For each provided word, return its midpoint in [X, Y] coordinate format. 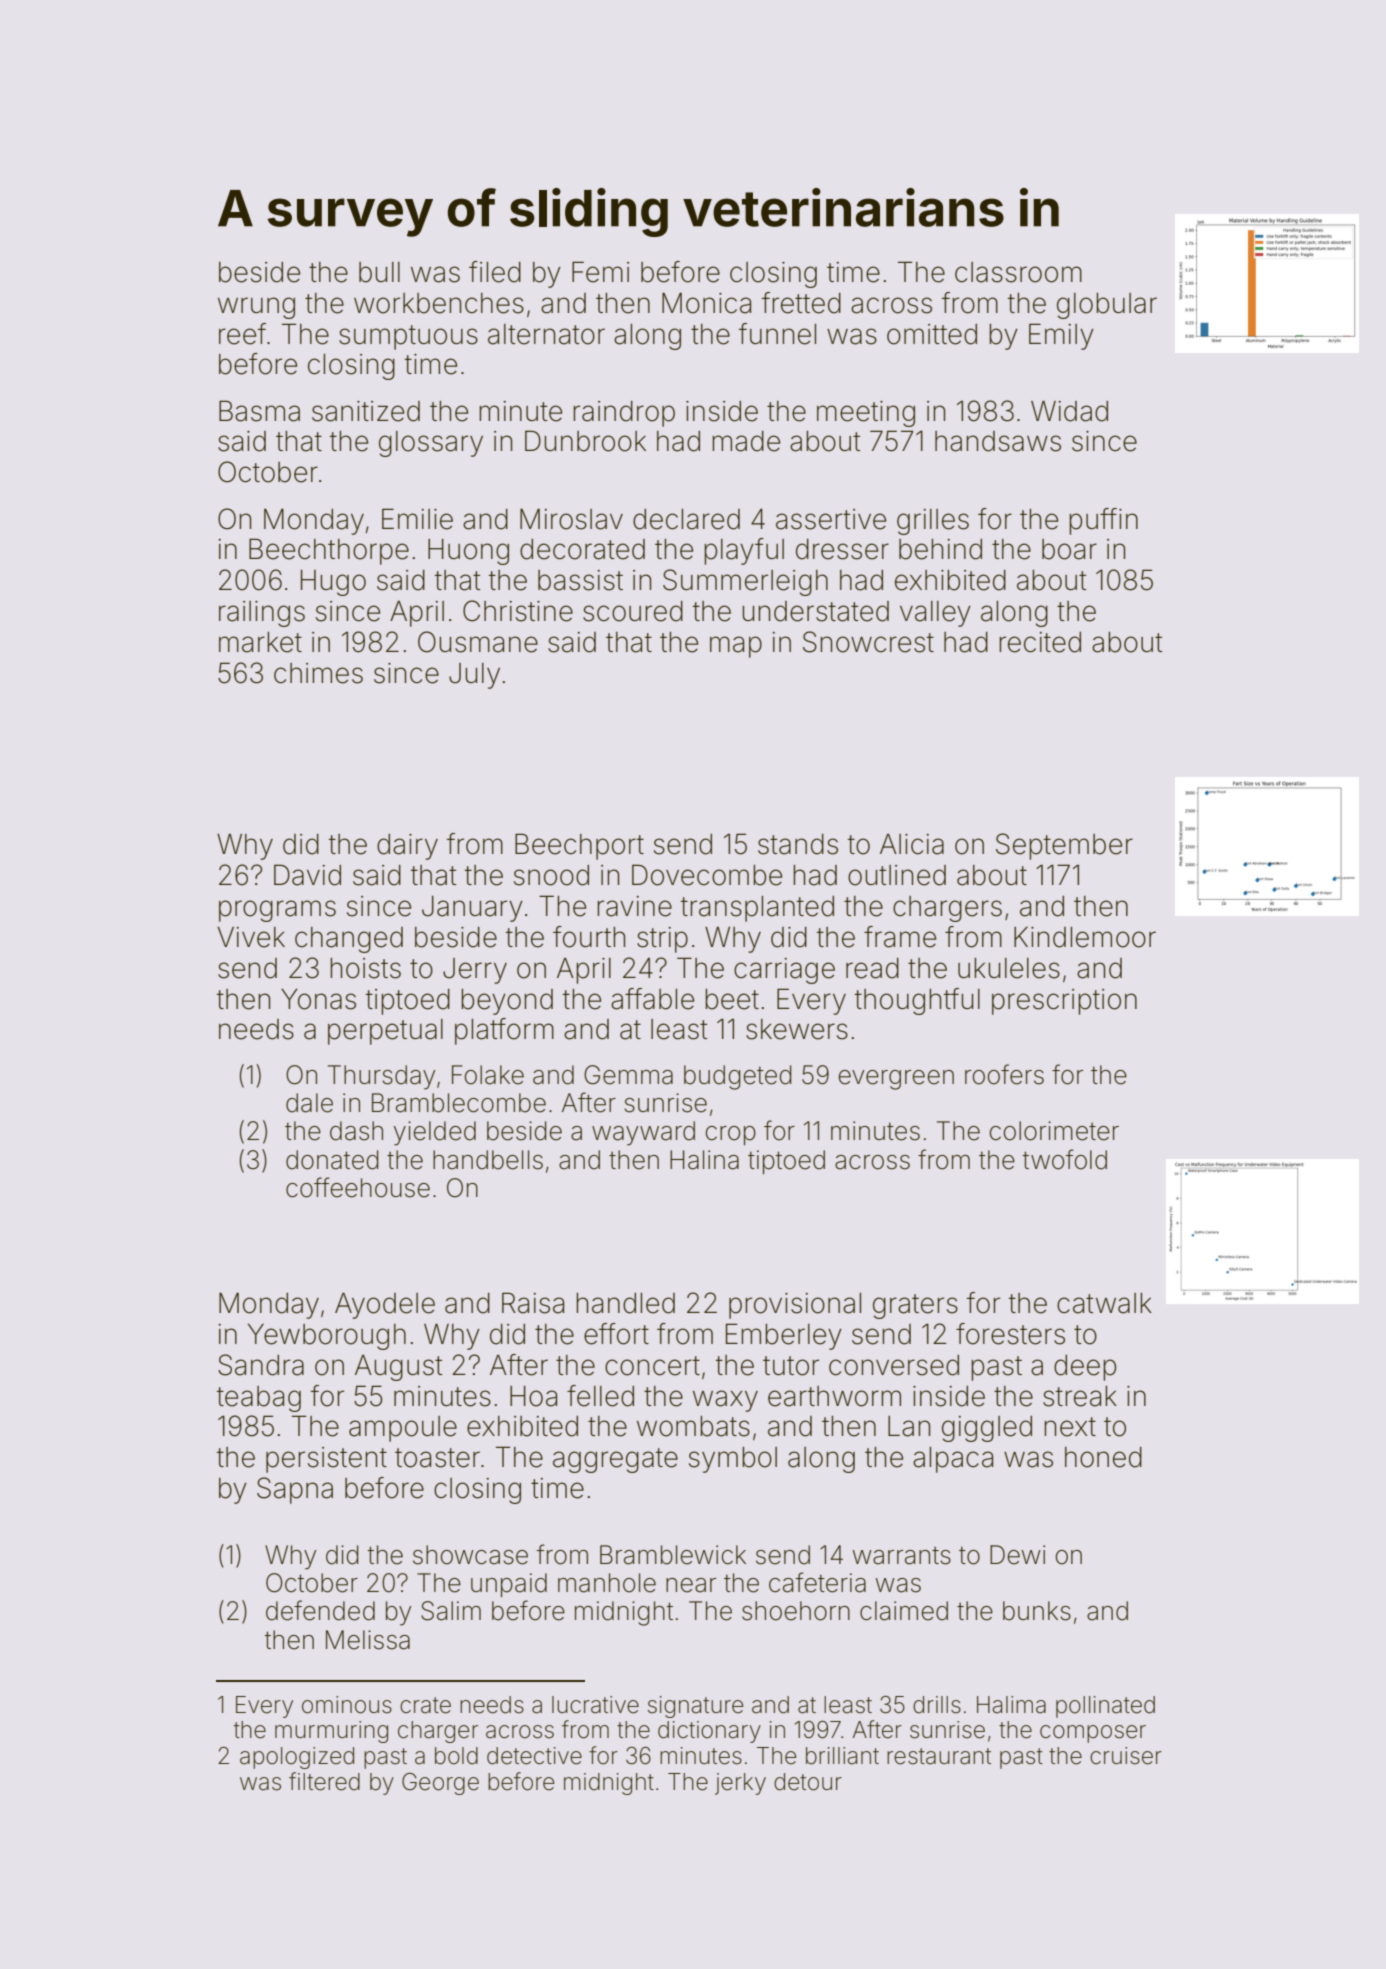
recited [1040, 642]
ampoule [403, 1429]
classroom [1018, 272]
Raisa [533, 1303]
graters [915, 1306]
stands [798, 844]
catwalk [1104, 1303]
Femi [600, 272]
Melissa [368, 1640]
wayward [643, 1133]
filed [495, 272]
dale [309, 1103]
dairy [407, 847]
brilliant [842, 1756]
